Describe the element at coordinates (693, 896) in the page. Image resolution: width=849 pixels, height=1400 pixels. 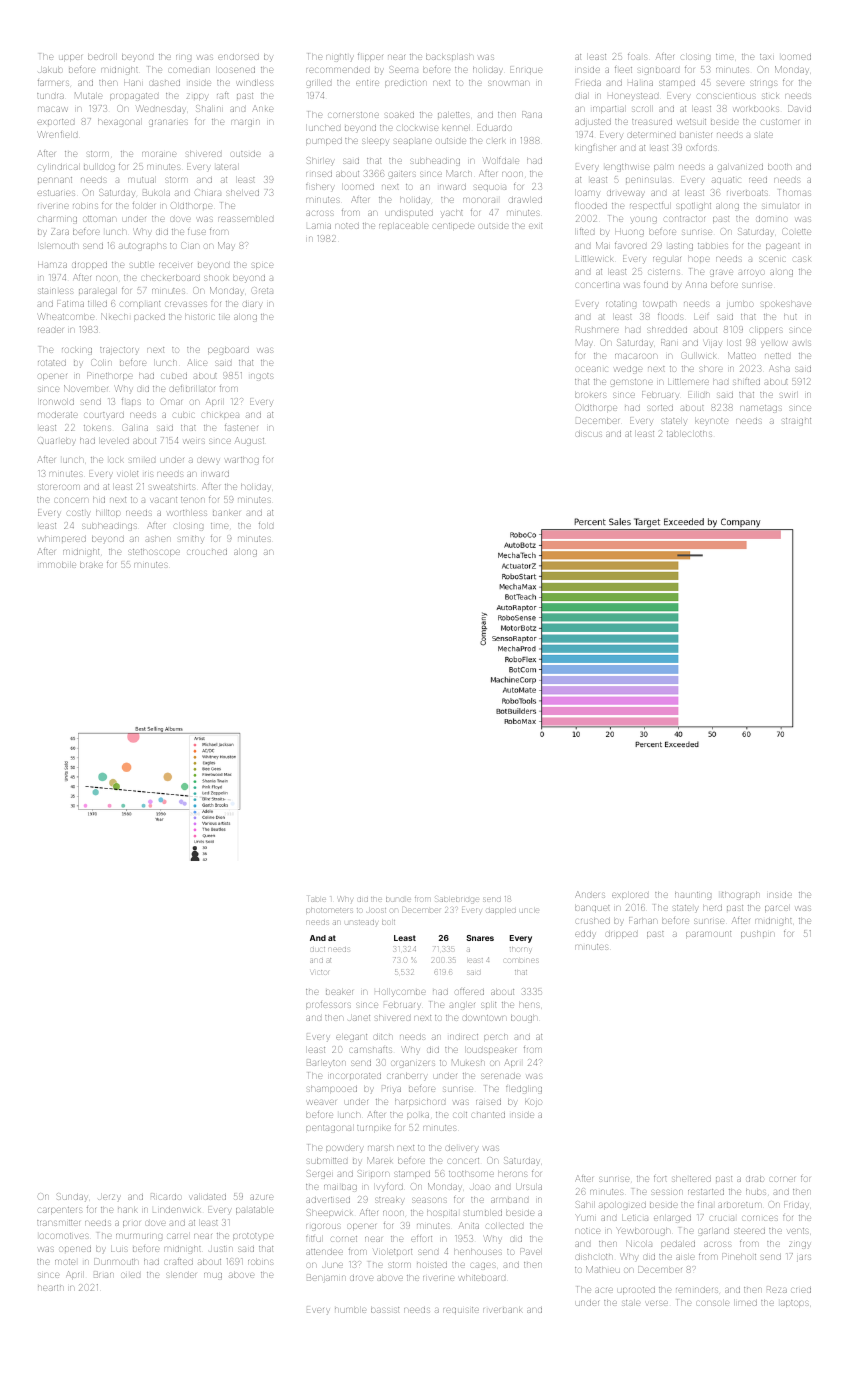
I see `haunting` at that location.
